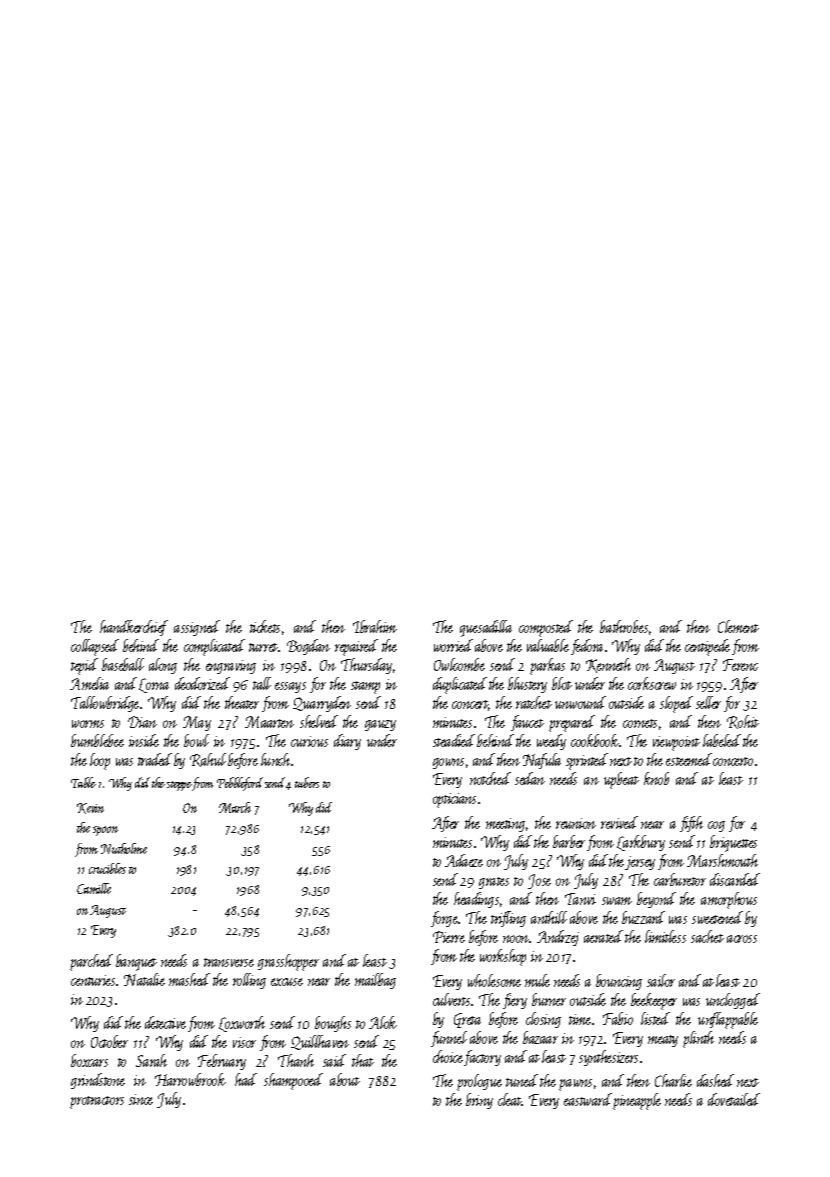 The height and width of the document is (1177, 830). I want to click on bathrobes, so click(624, 626).
